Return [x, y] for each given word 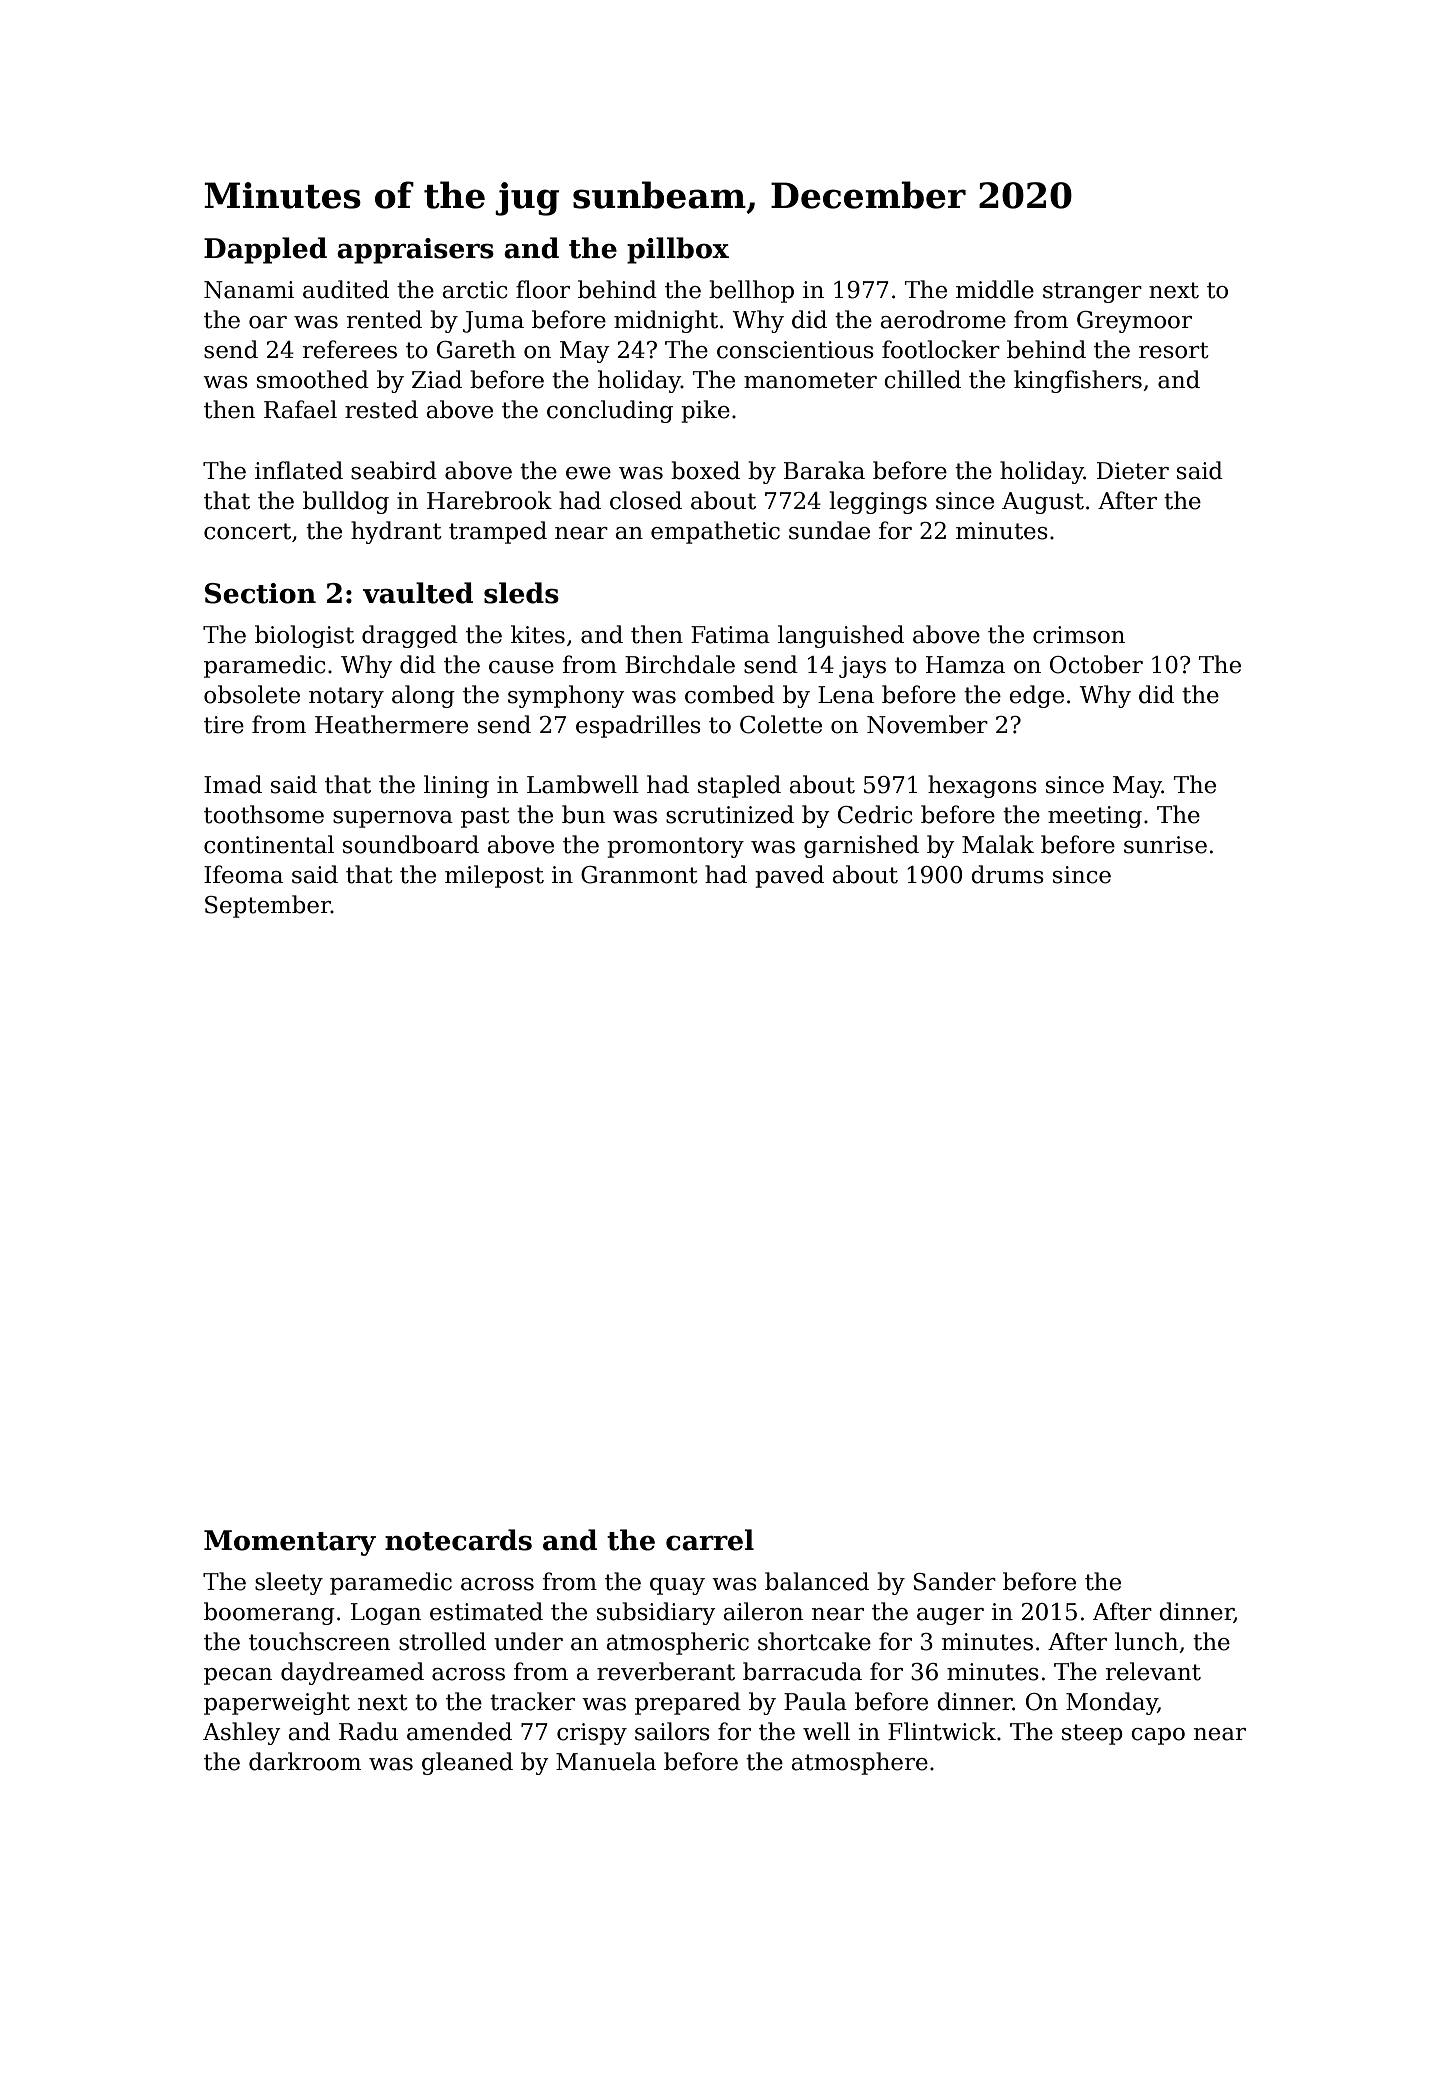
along [423, 696]
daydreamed [352, 1673]
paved [789, 876]
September [268, 906]
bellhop [751, 291]
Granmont [639, 875]
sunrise [1165, 845]
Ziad [437, 379]
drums [1007, 874]
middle [995, 289]
